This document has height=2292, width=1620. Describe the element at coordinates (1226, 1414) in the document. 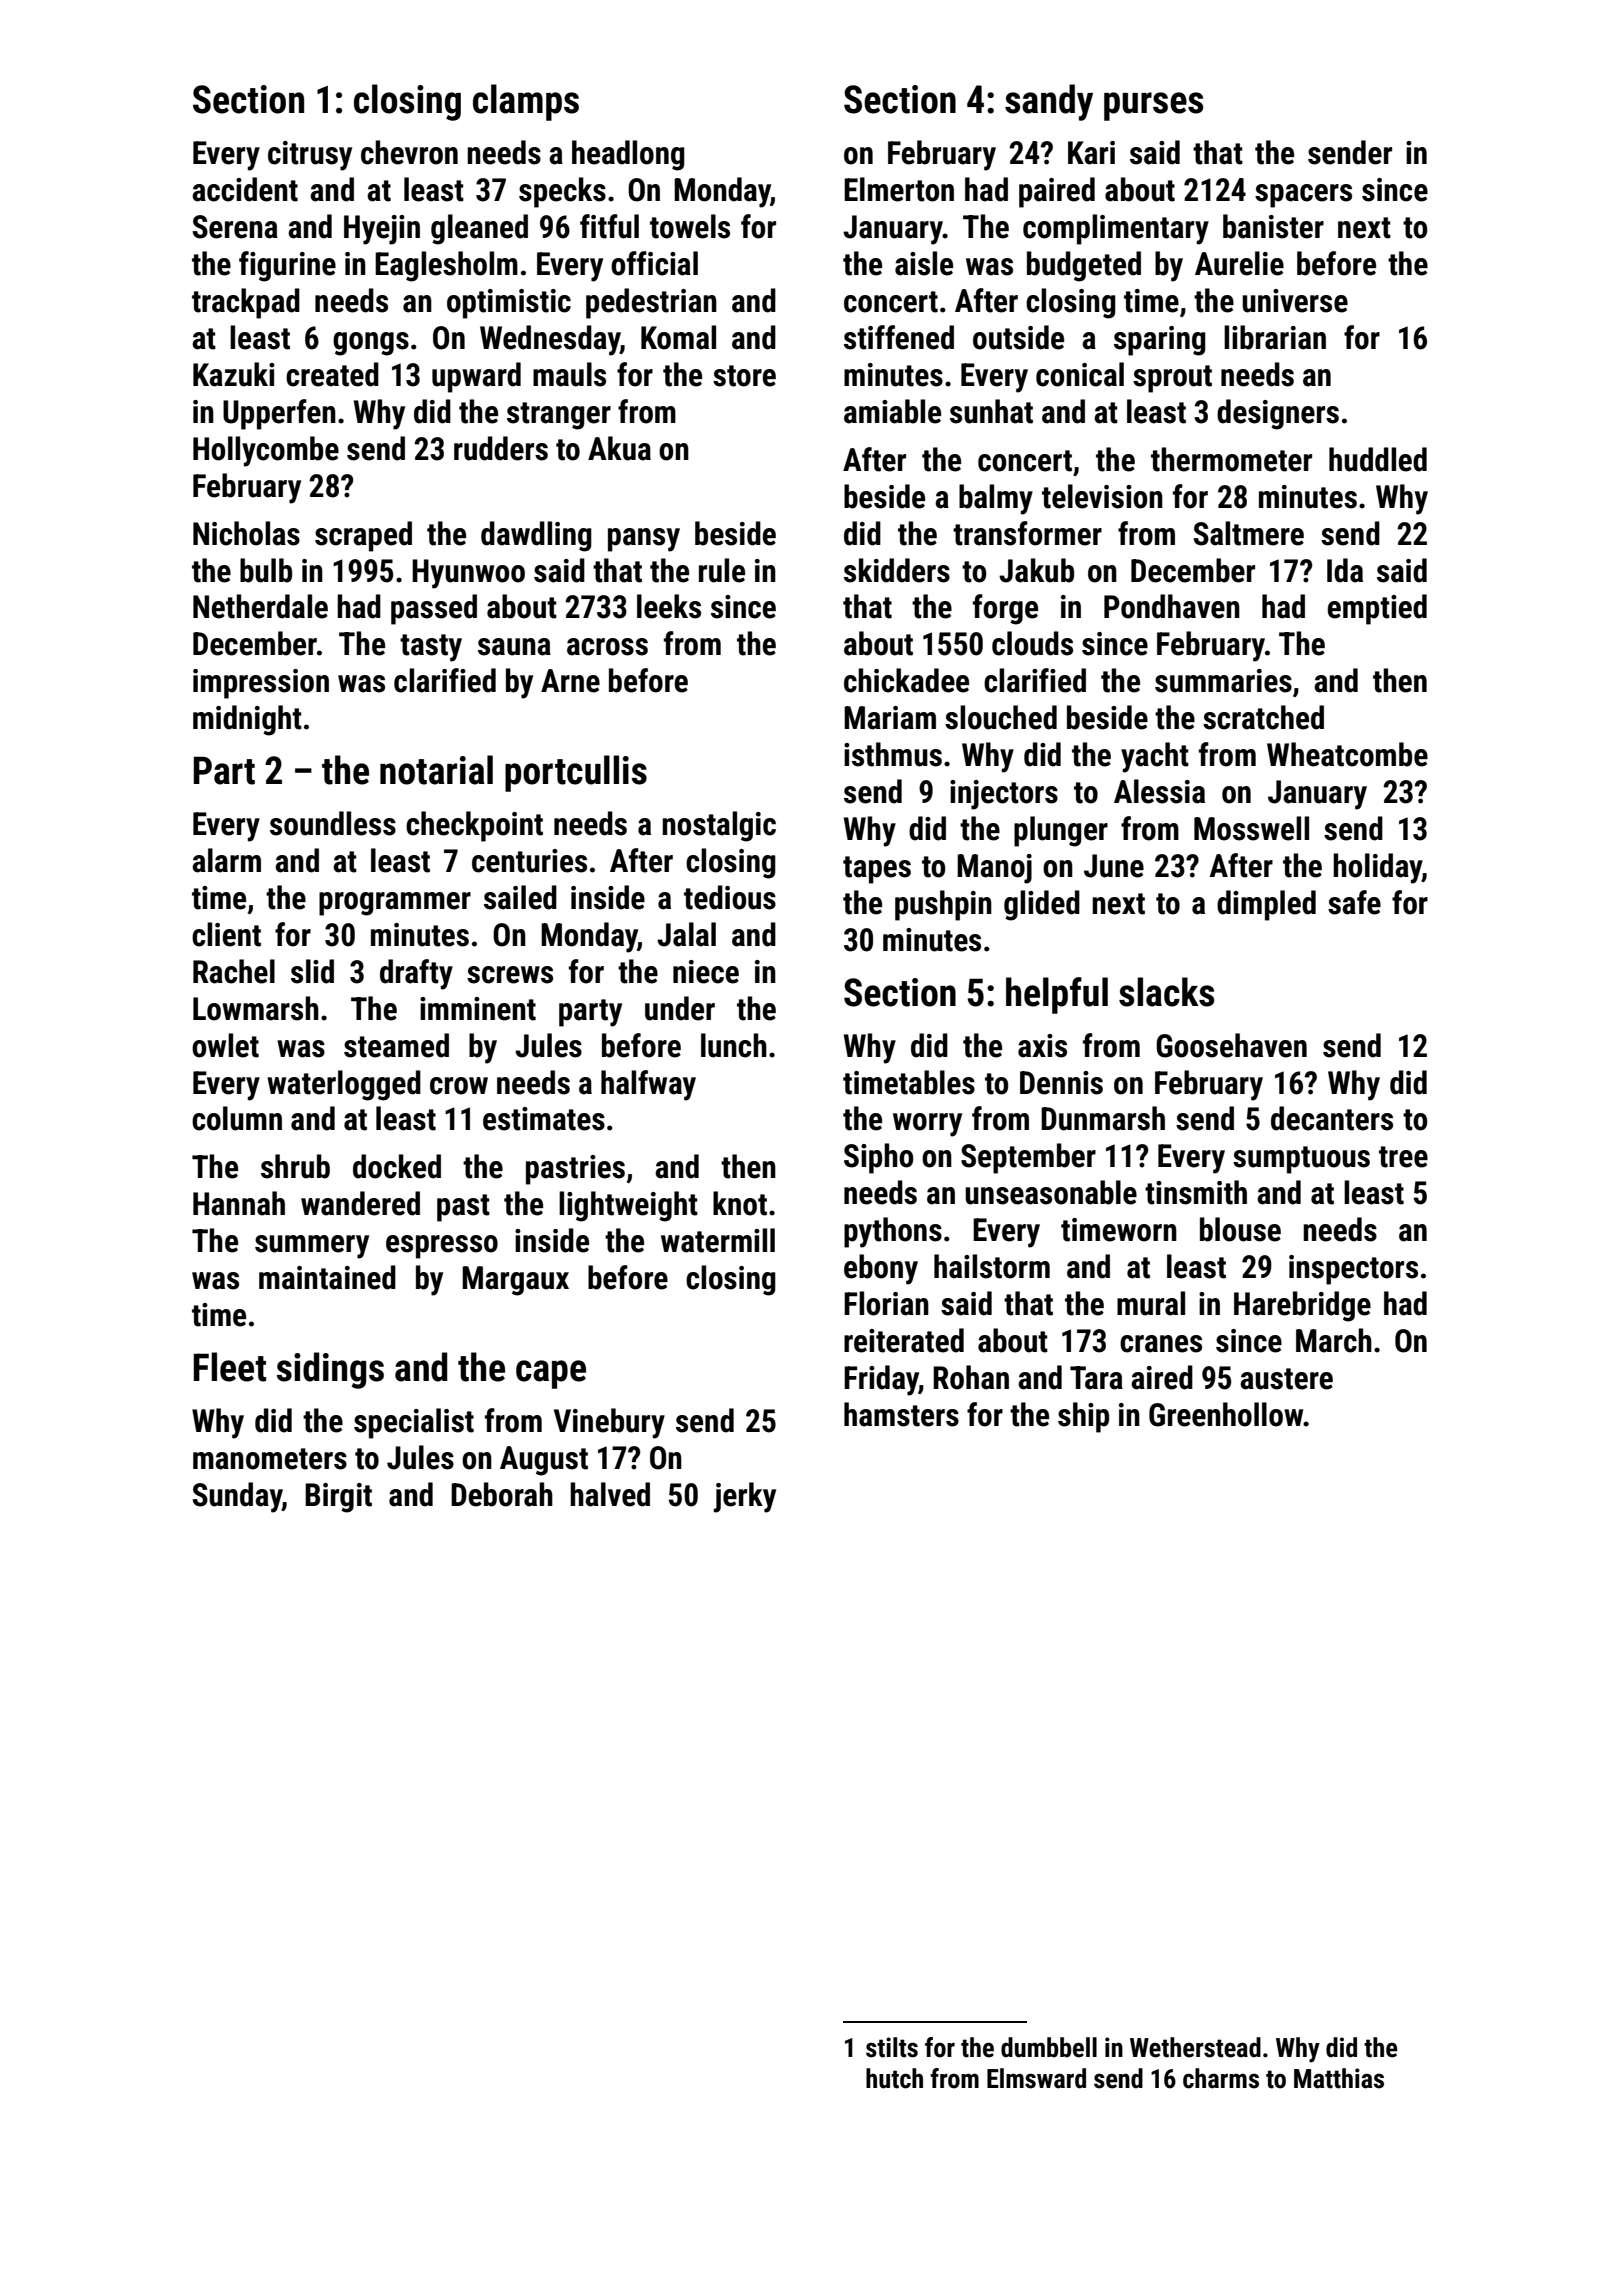

I see `Greenhollow` at that location.
